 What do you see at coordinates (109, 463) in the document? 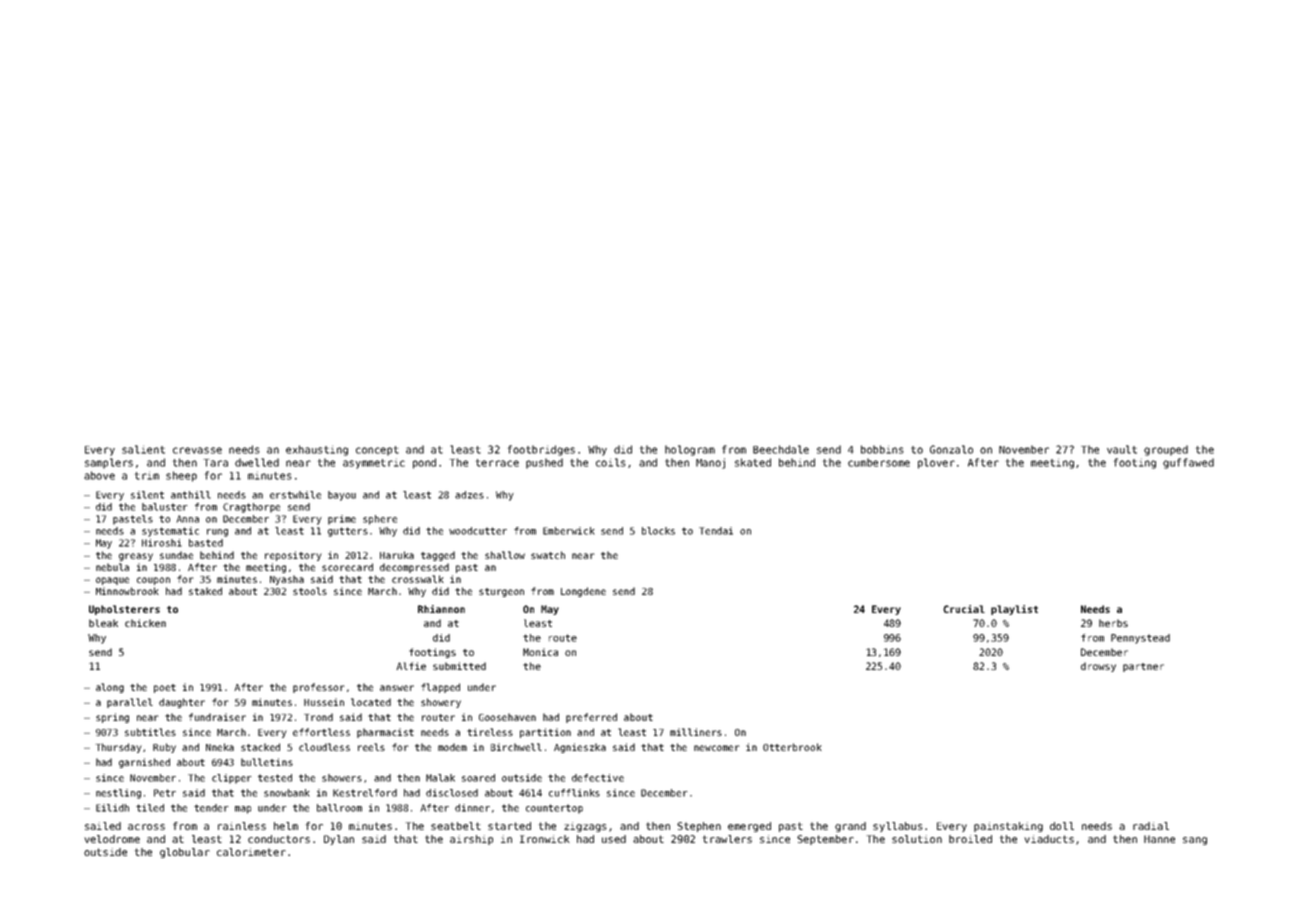
I see `samplers` at bounding box center [109, 463].
